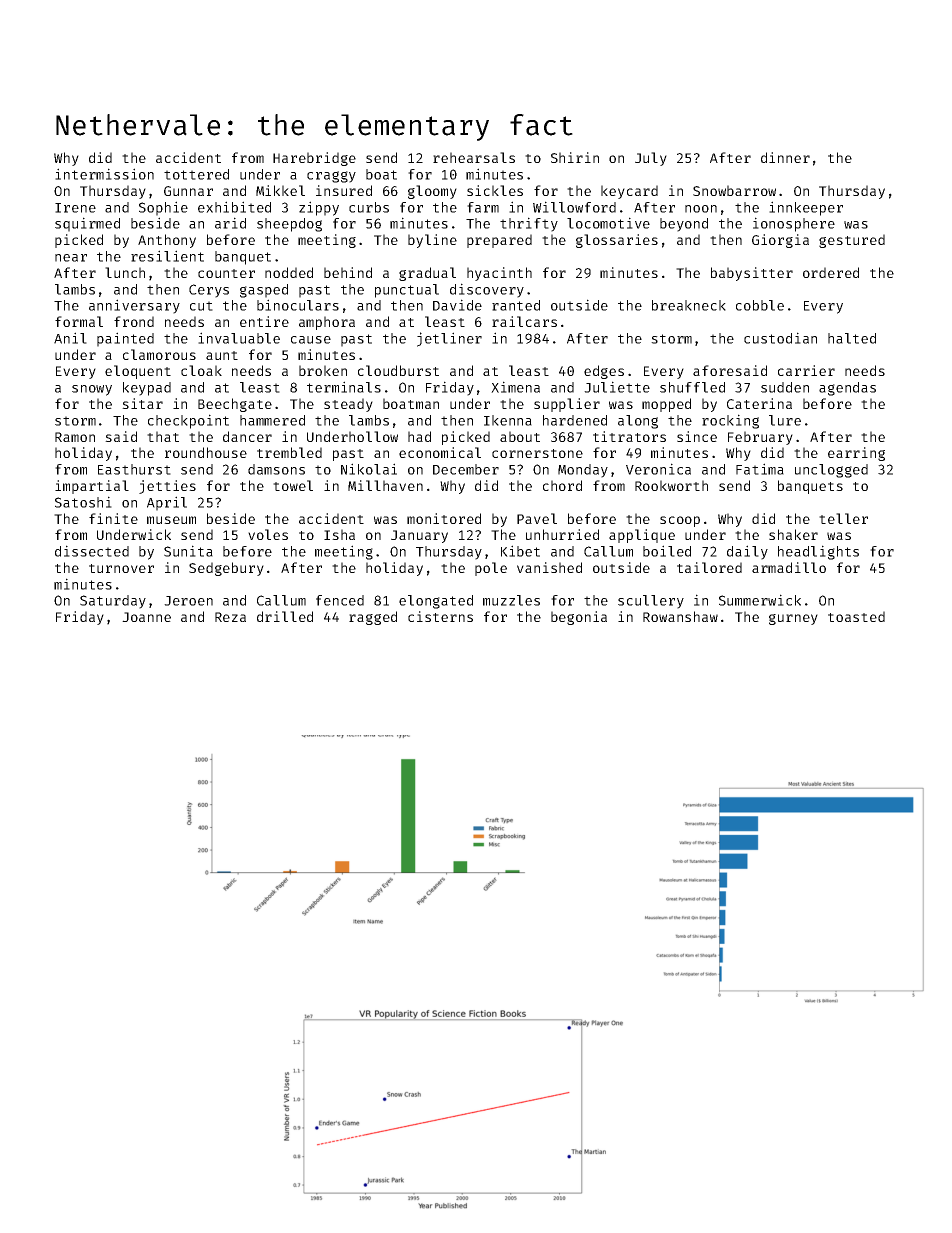 This page has width=952, height=1233. Describe the element at coordinates (692, 387) in the page. I see `shuffled` at that location.
